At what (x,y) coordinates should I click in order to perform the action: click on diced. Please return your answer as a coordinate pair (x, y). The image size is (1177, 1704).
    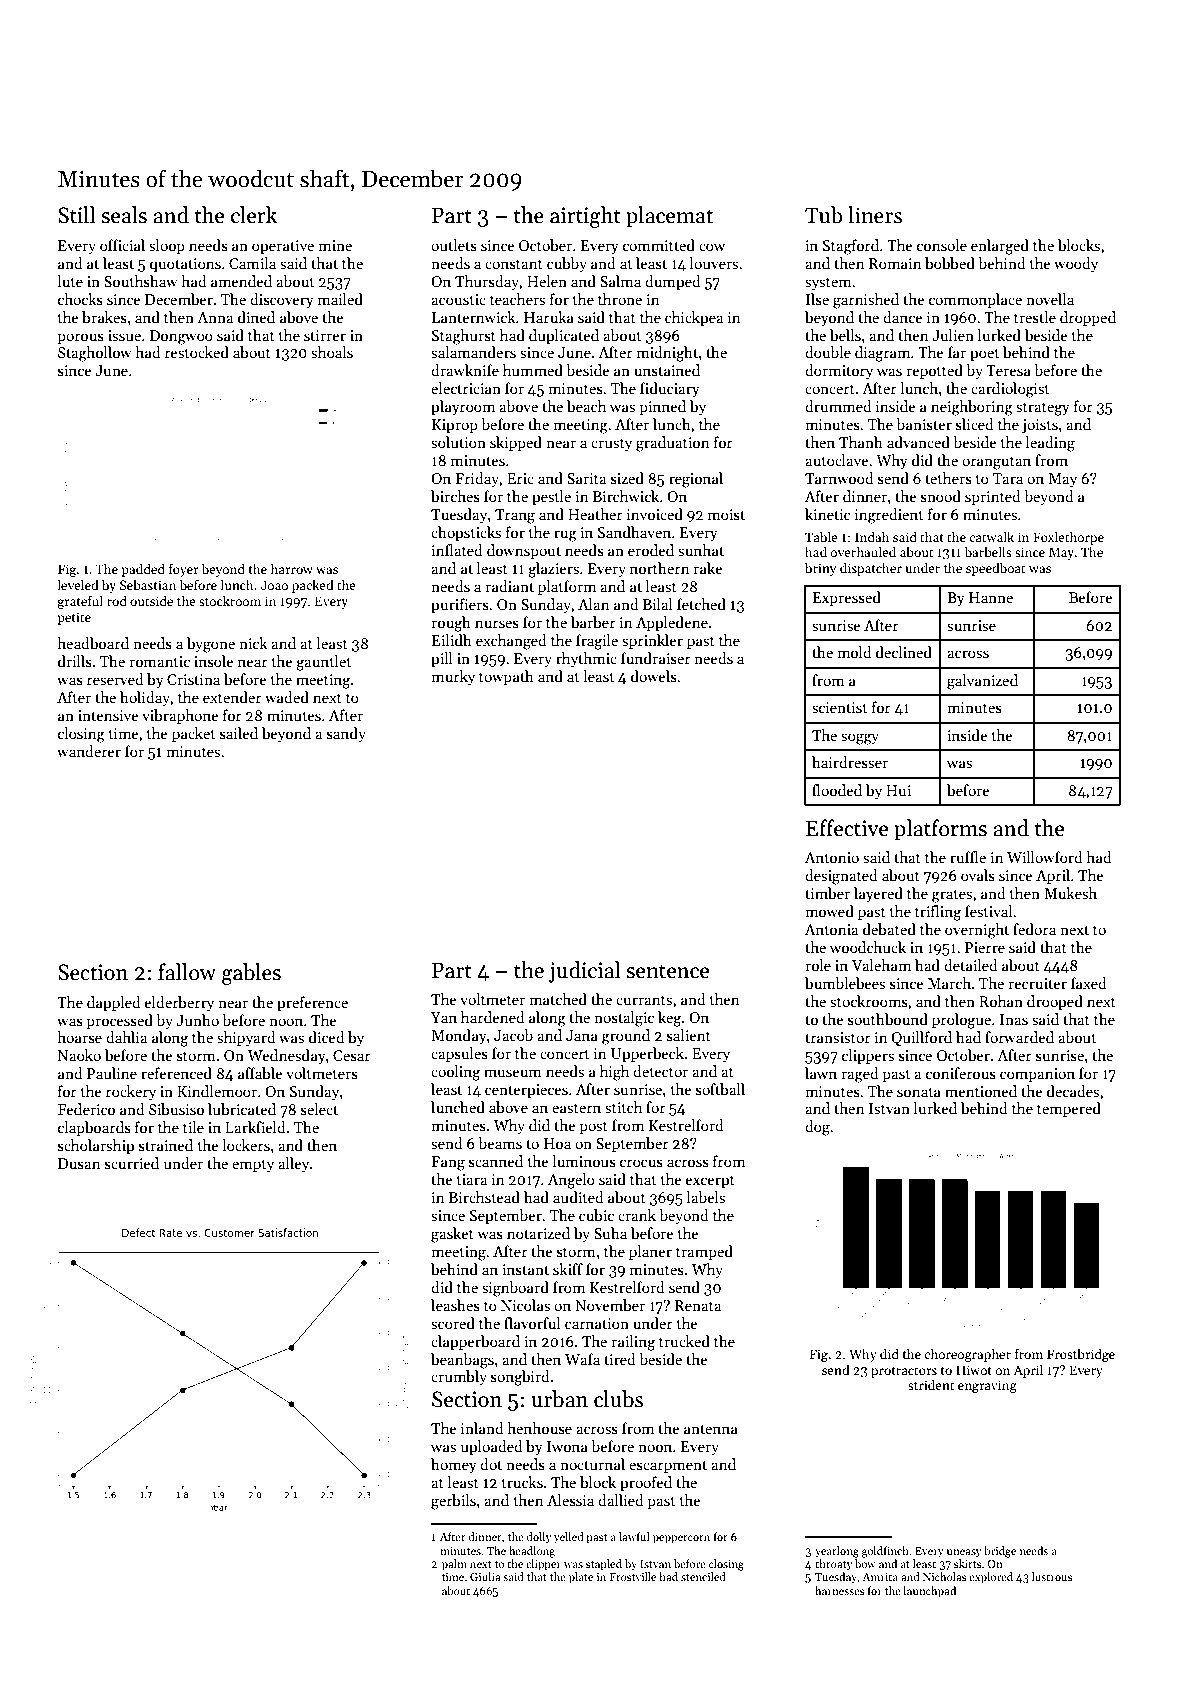
    Looking at the image, I should click on (327, 1037).
